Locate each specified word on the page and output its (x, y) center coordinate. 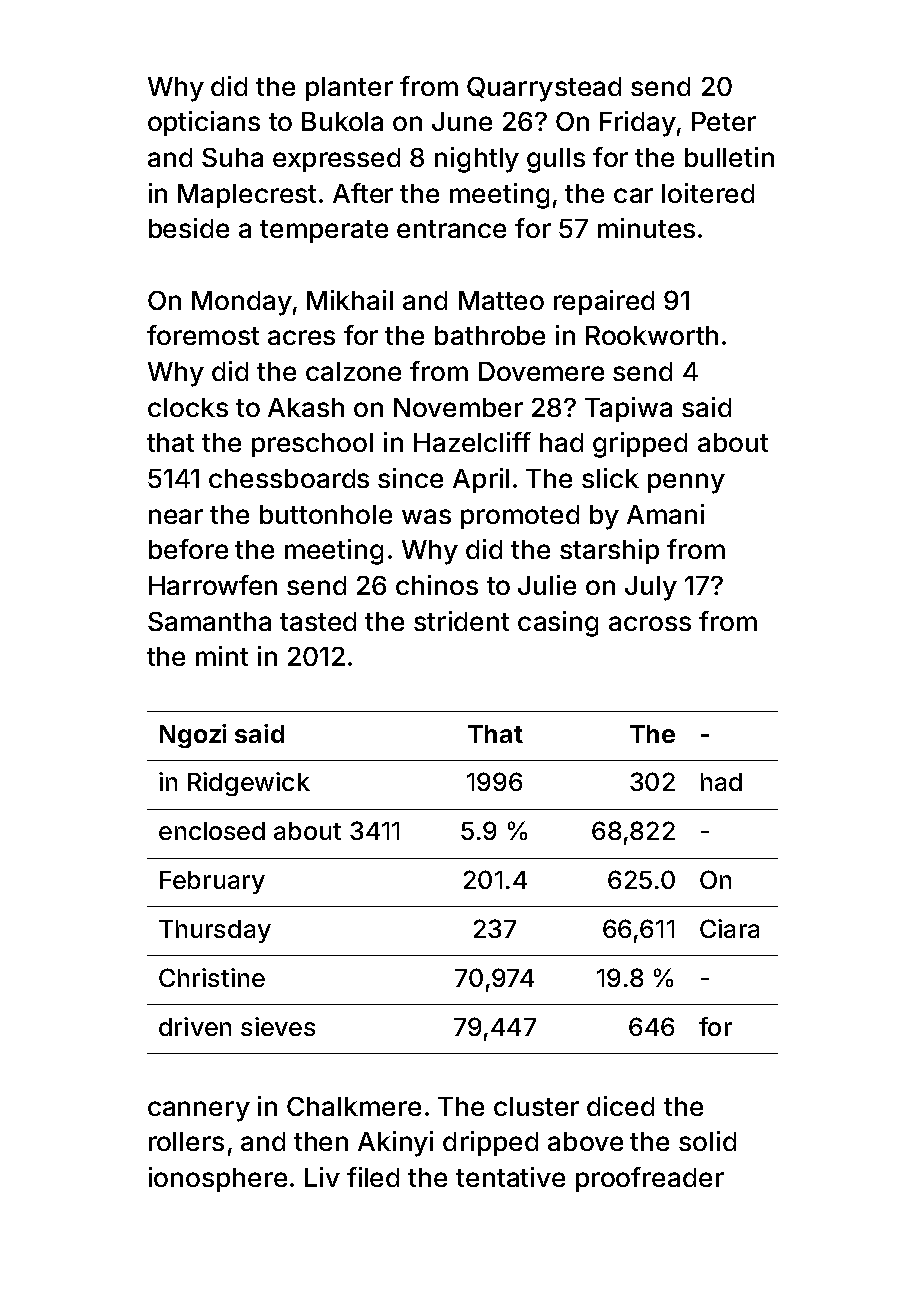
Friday (638, 124)
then (321, 1141)
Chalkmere (354, 1106)
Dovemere (541, 371)
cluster (536, 1106)
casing (558, 624)
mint (222, 656)
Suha (232, 157)
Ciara (729, 928)
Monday (242, 303)
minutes (646, 228)
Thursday (215, 931)
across (650, 623)
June (462, 121)
